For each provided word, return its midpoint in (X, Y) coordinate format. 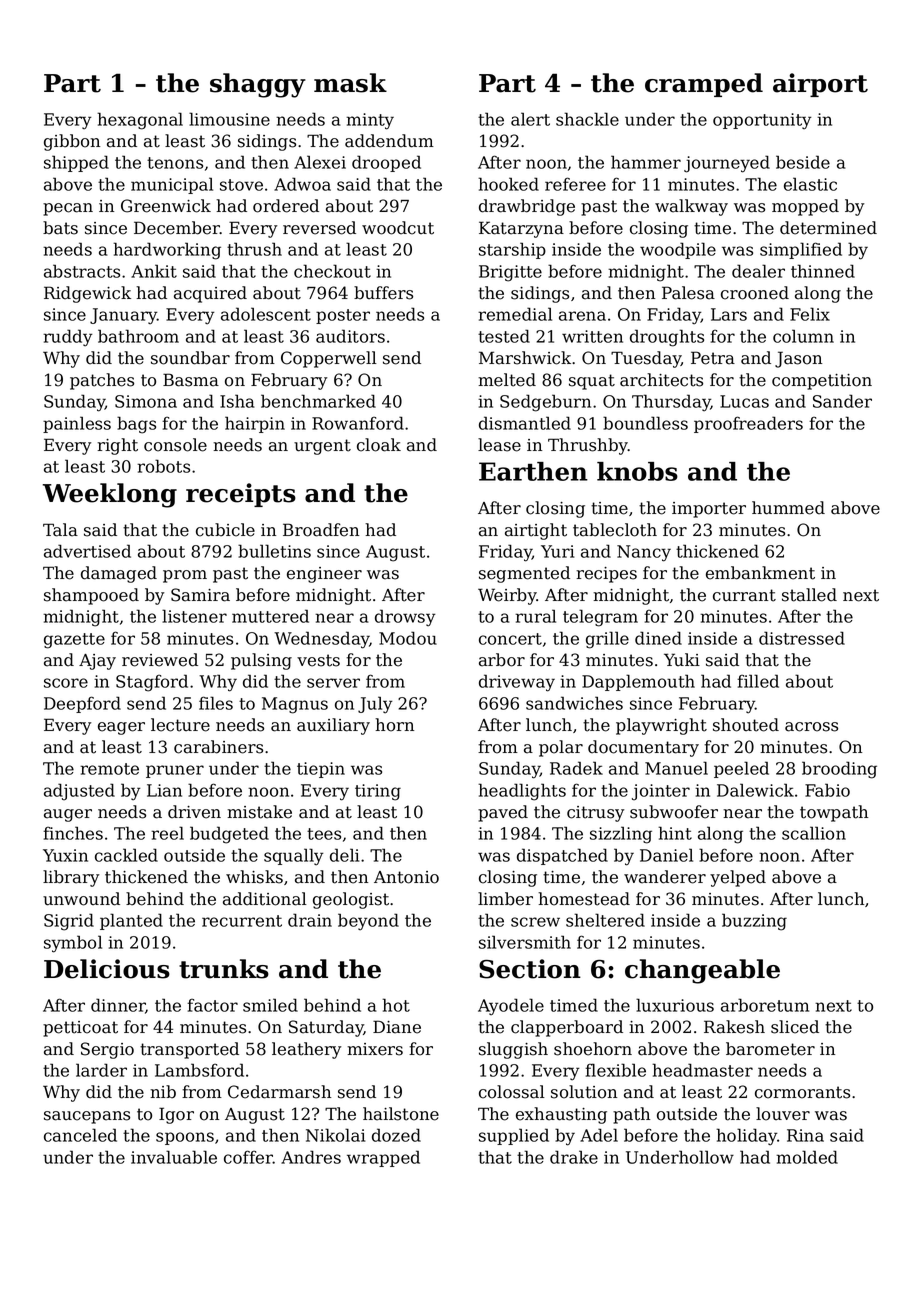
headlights (522, 792)
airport (820, 85)
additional (265, 899)
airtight (536, 531)
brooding (839, 770)
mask (350, 83)
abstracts (82, 271)
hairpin (255, 424)
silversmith (525, 942)
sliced (795, 1027)
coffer (248, 1157)
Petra (713, 358)
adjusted (79, 792)
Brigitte (510, 273)
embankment (760, 573)
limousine (229, 119)
